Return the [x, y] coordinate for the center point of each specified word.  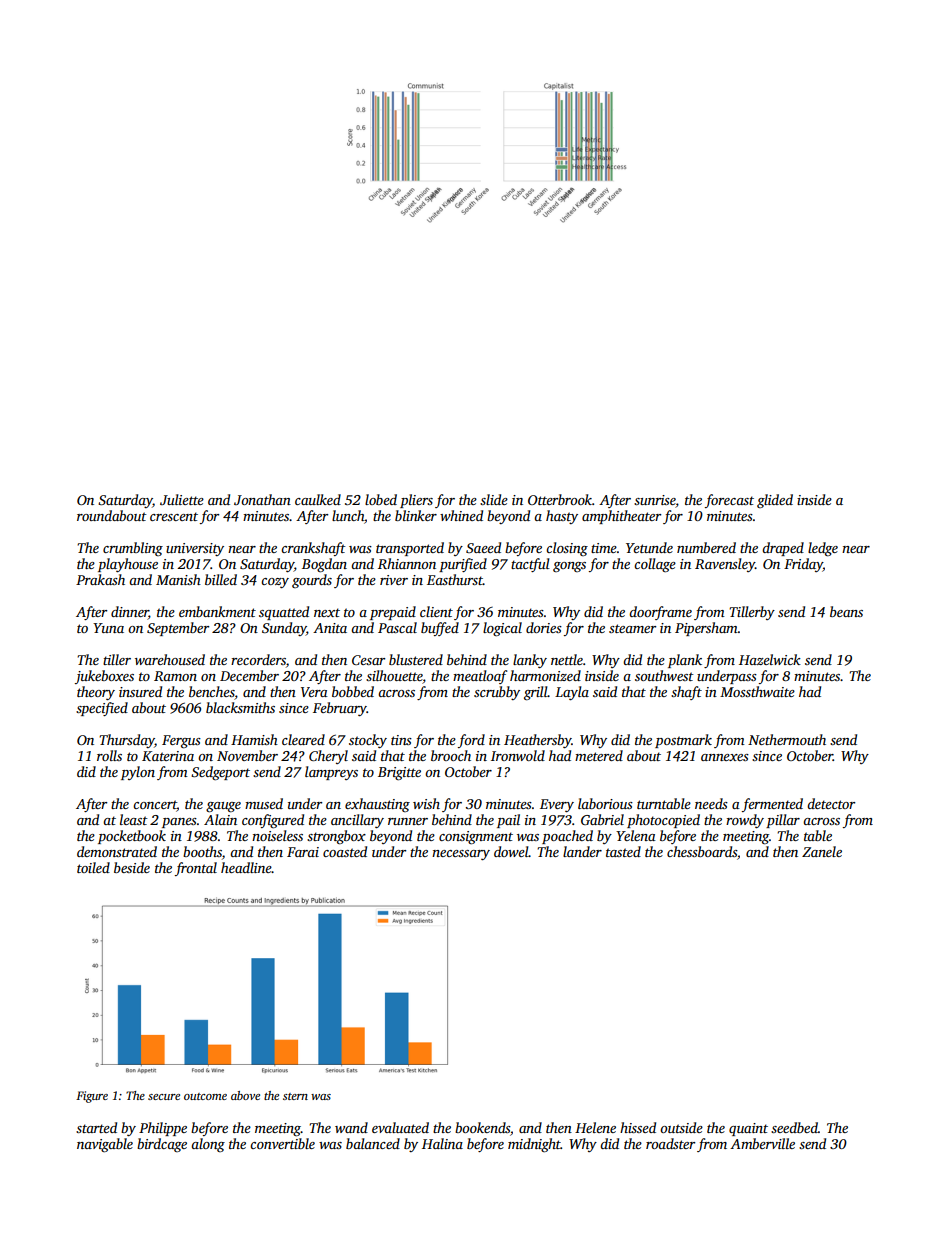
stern [295, 1096]
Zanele [822, 851]
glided [775, 501]
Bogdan [324, 565]
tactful [530, 565]
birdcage [162, 1145]
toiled [93, 867]
